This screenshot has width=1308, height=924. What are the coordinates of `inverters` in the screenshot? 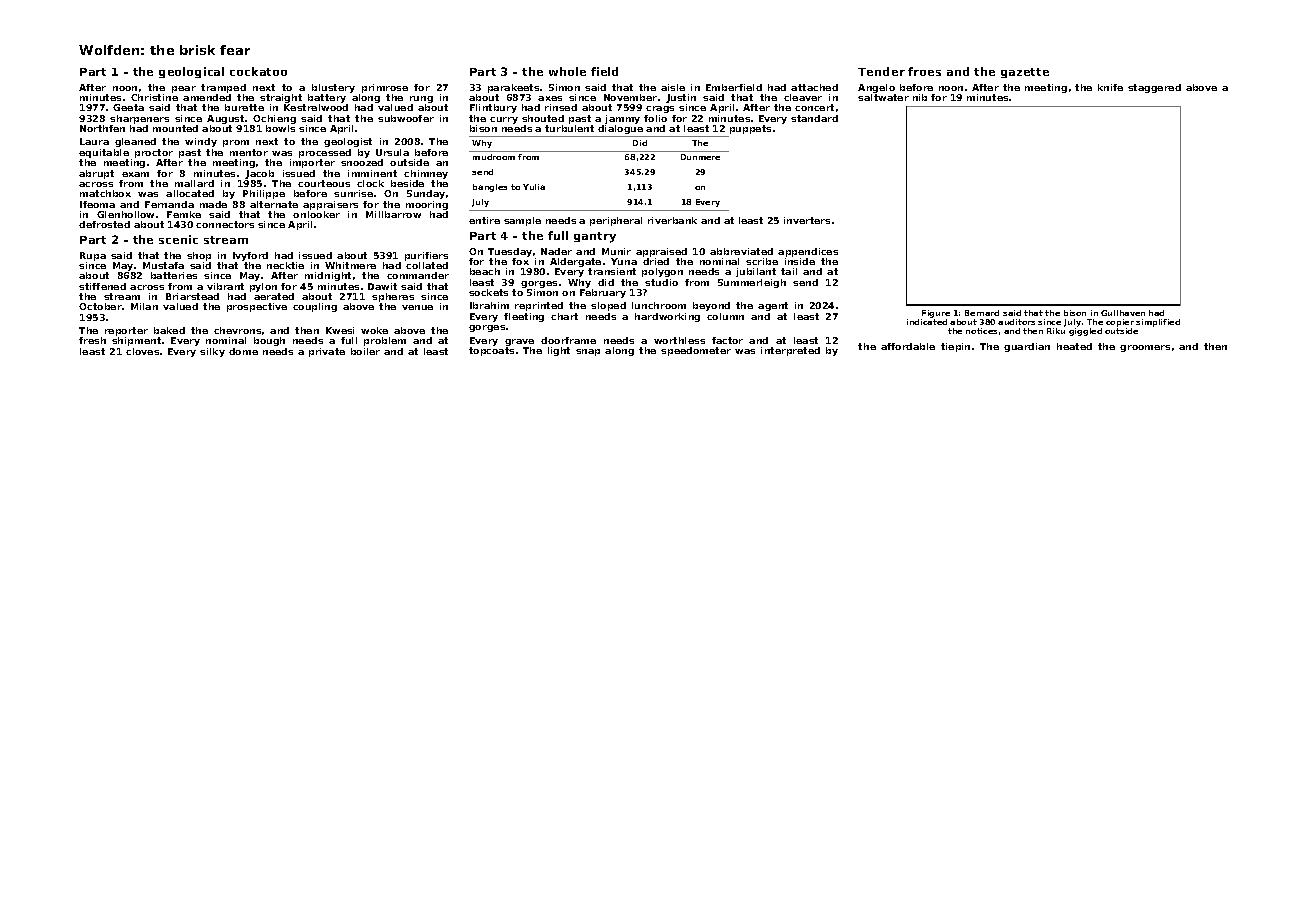 It's located at (807, 220).
